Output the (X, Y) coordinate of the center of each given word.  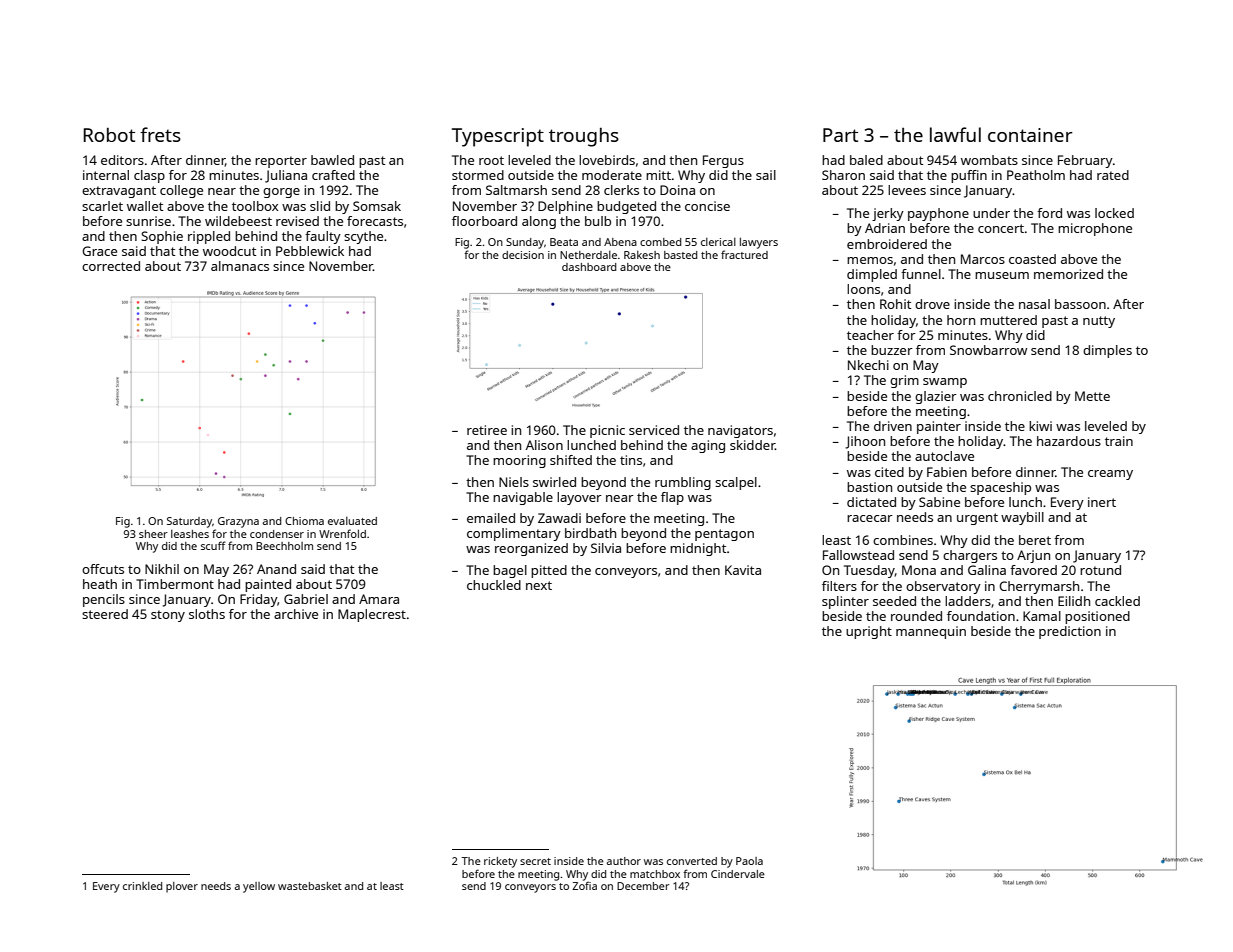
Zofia (584, 885)
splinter (845, 602)
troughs (584, 137)
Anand (276, 569)
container (1030, 135)
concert (1001, 228)
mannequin (931, 632)
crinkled (142, 886)
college (181, 191)
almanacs (240, 266)
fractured (744, 254)
